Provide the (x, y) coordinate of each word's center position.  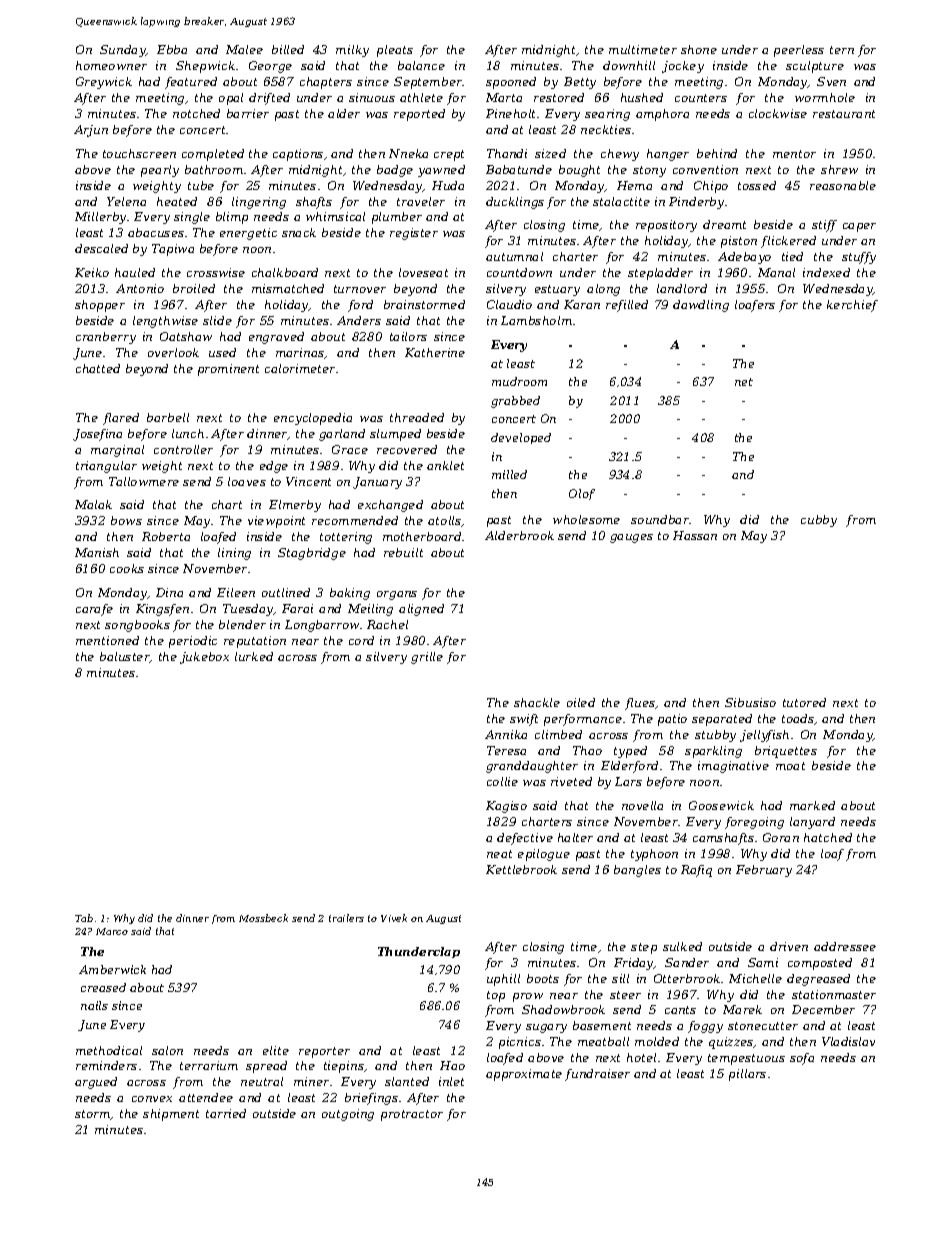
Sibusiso (750, 702)
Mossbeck (263, 918)
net (744, 382)
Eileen (236, 592)
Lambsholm (536, 320)
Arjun (91, 131)
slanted (407, 1081)
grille (427, 658)
